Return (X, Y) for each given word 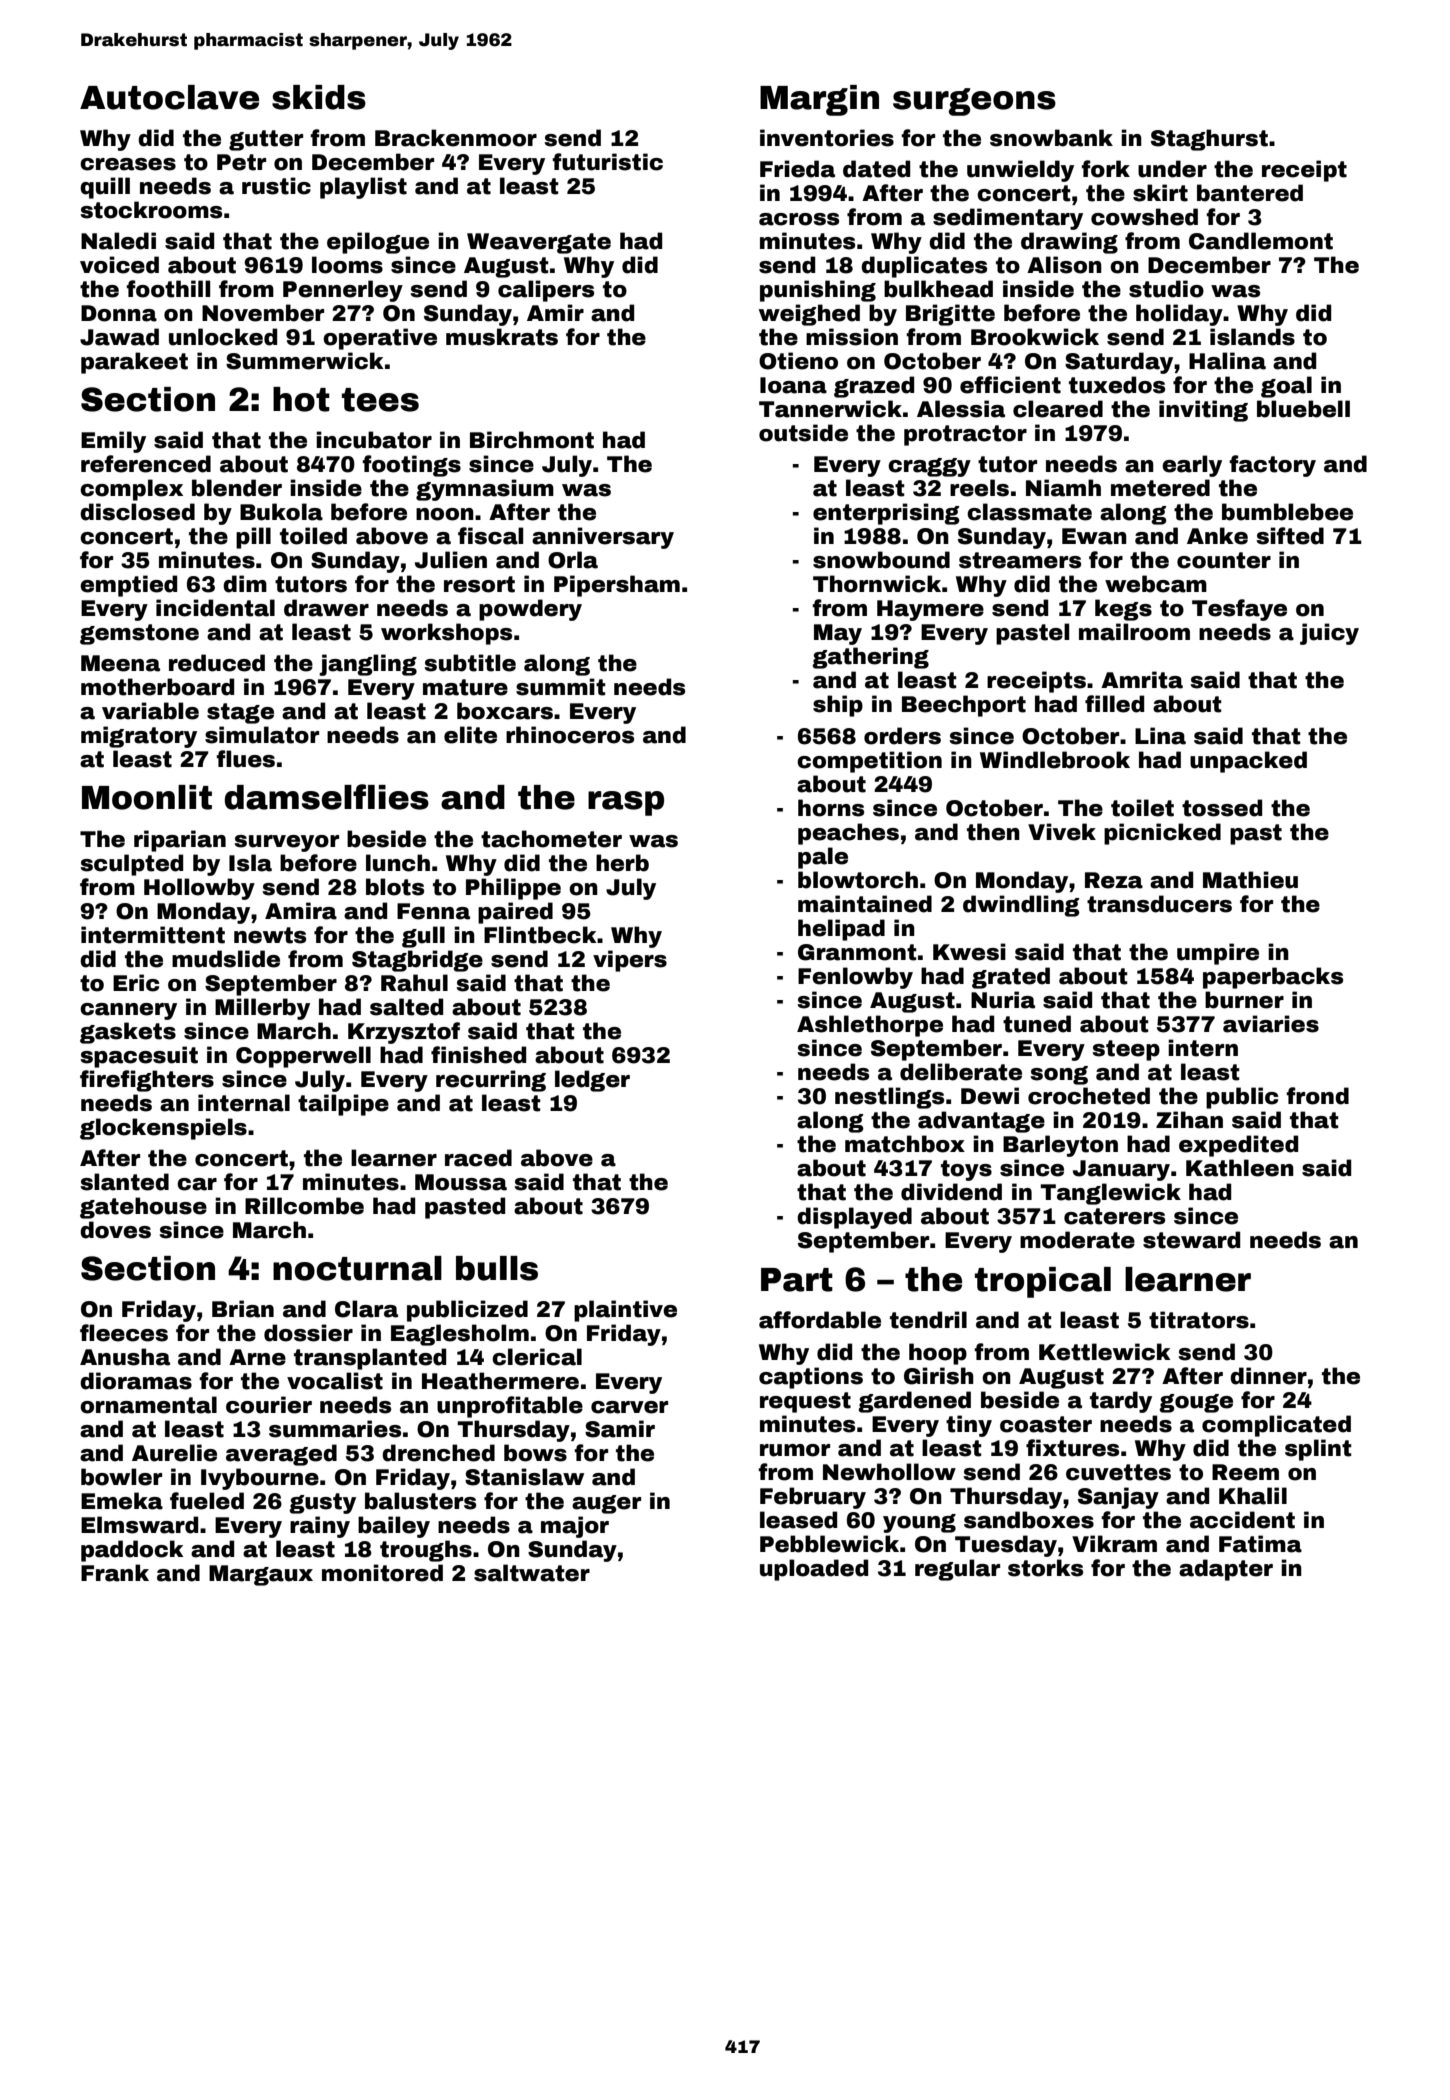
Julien (451, 560)
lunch (398, 863)
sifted (1290, 536)
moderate (1077, 1240)
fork (1105, 169)
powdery (530, 610)
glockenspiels (163, 1129)
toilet (1142, 808)
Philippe (513, 889)
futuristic (607, 162)
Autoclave (169, 97)
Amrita (1142, 680)
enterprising (886, 514)
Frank (115, 1573)
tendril (928, 1320)
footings (411, 466)
